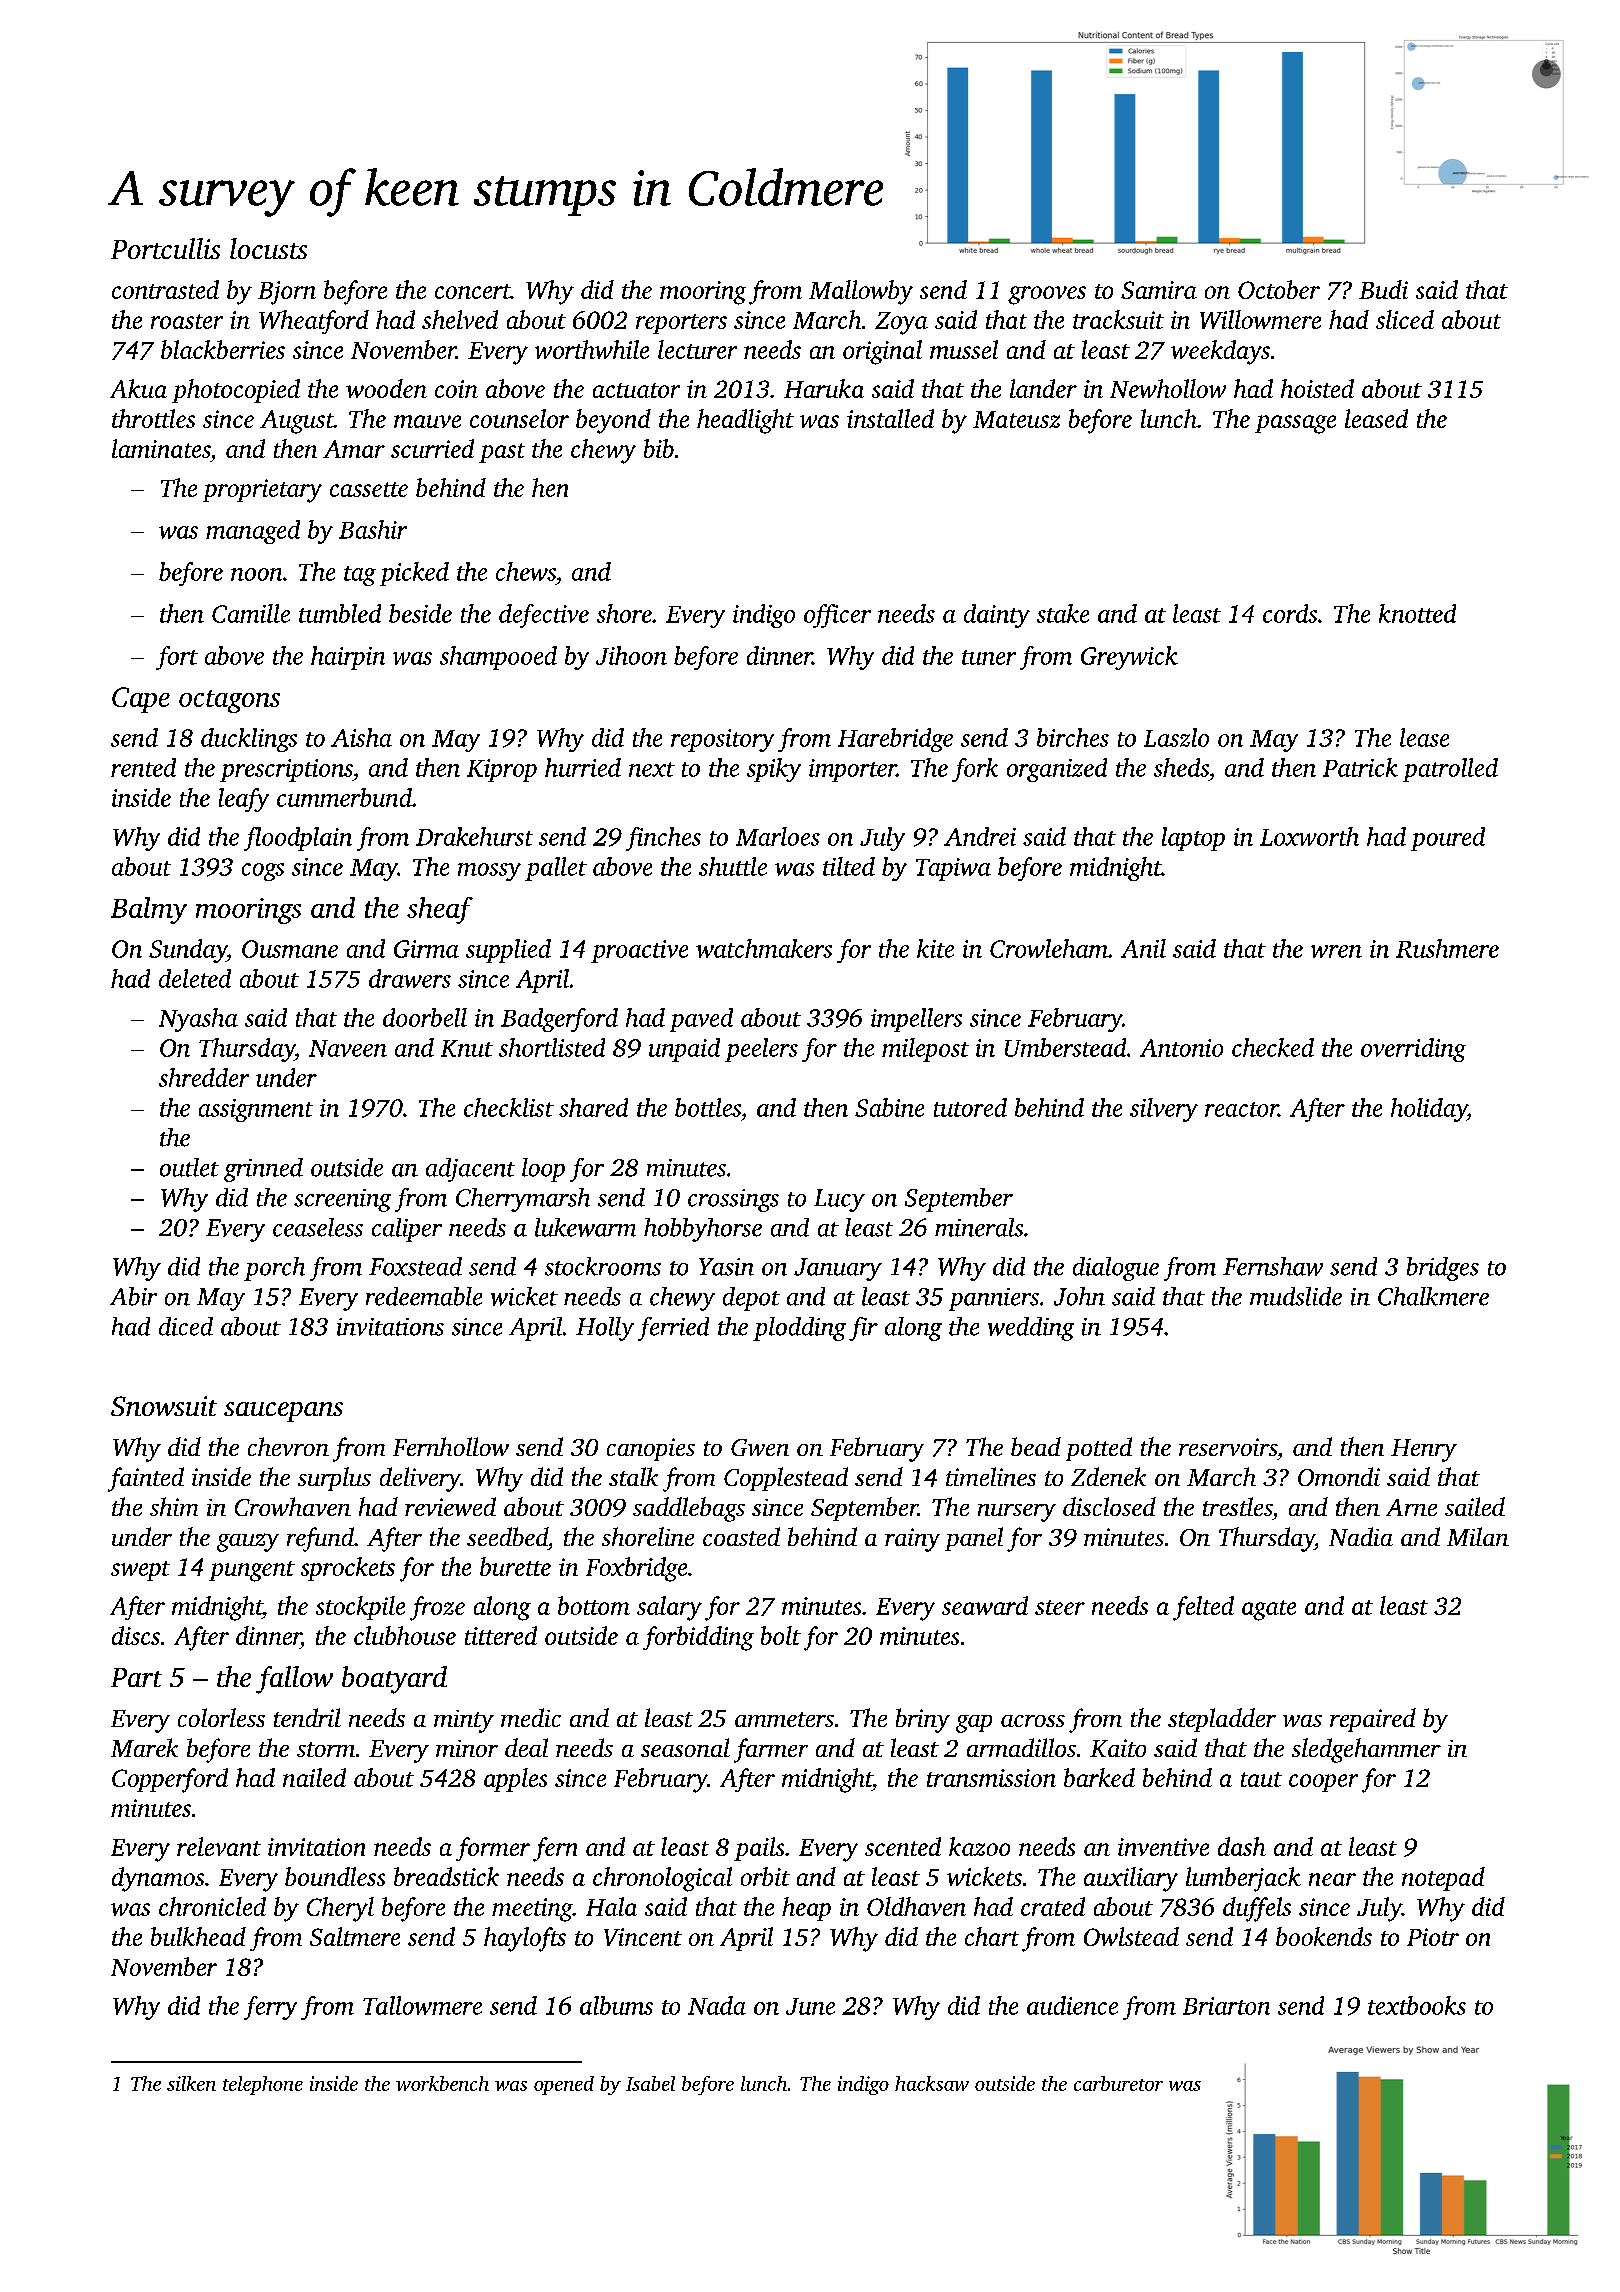 The width and height of the page is (1620, 2292). I want to click on Copperford, so click(170, 1780).
